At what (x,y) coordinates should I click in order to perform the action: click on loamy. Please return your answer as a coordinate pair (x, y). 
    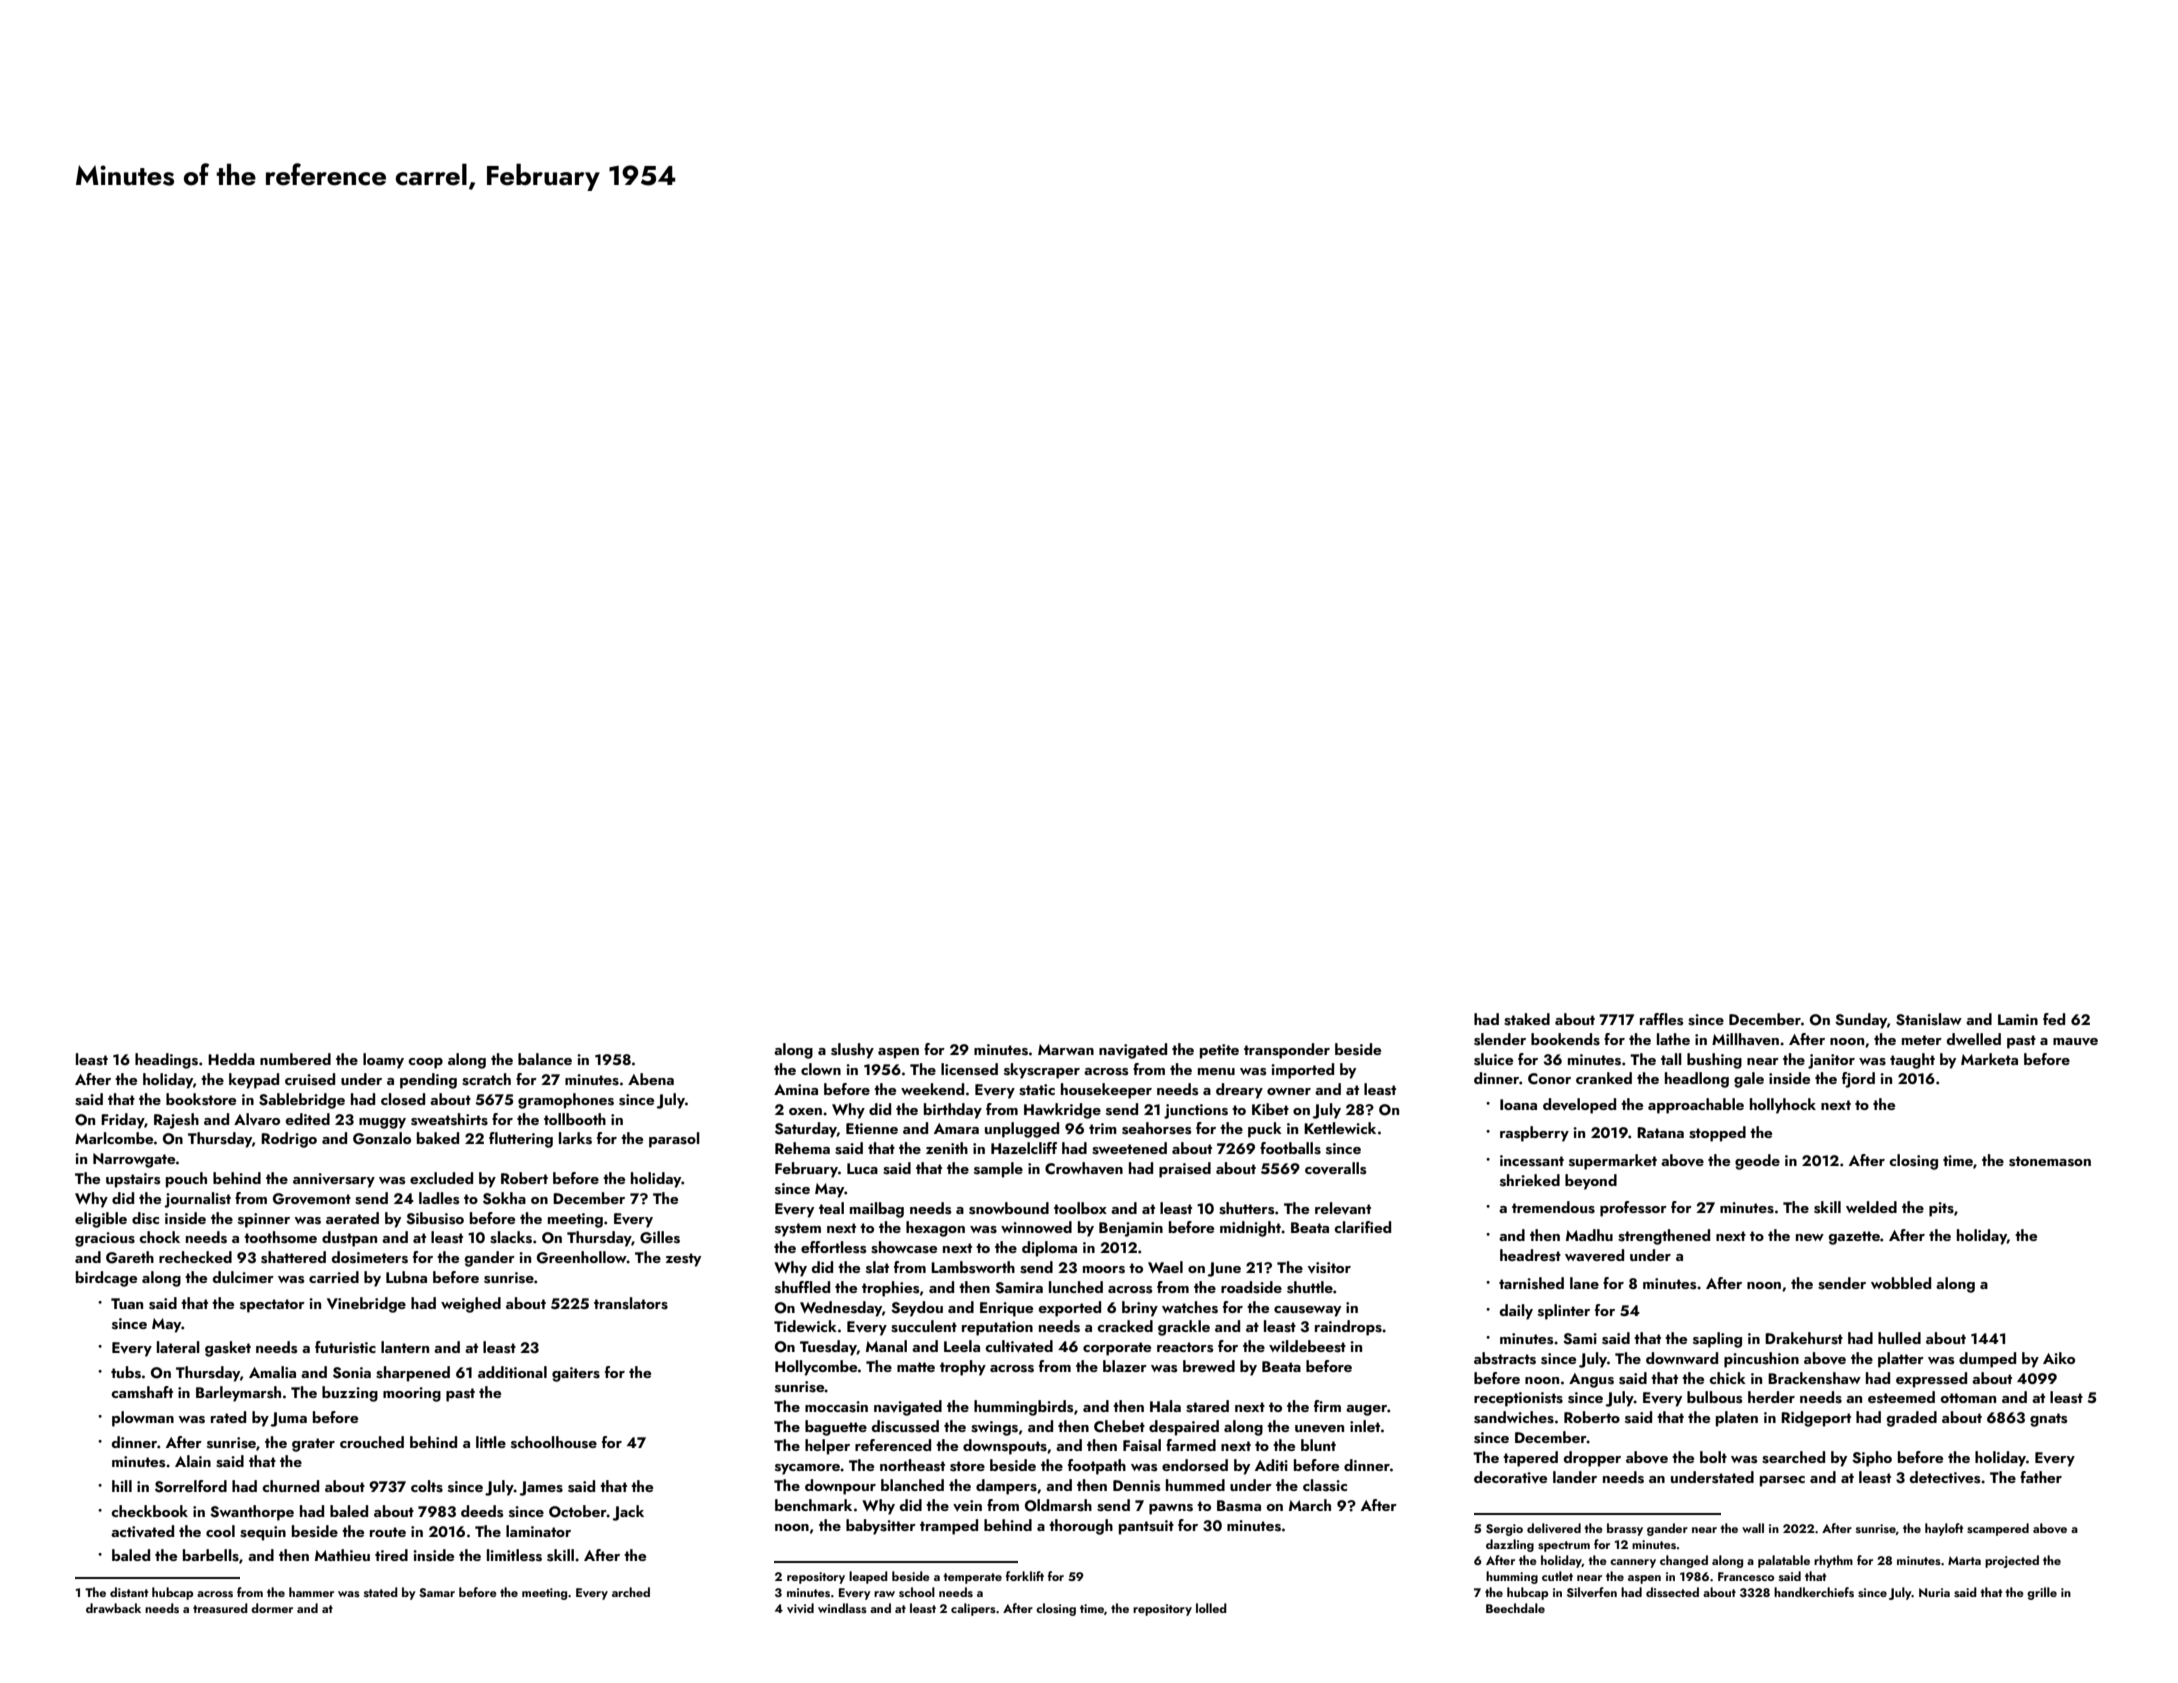
    Looking at the image, I should click on (383, 1061).
